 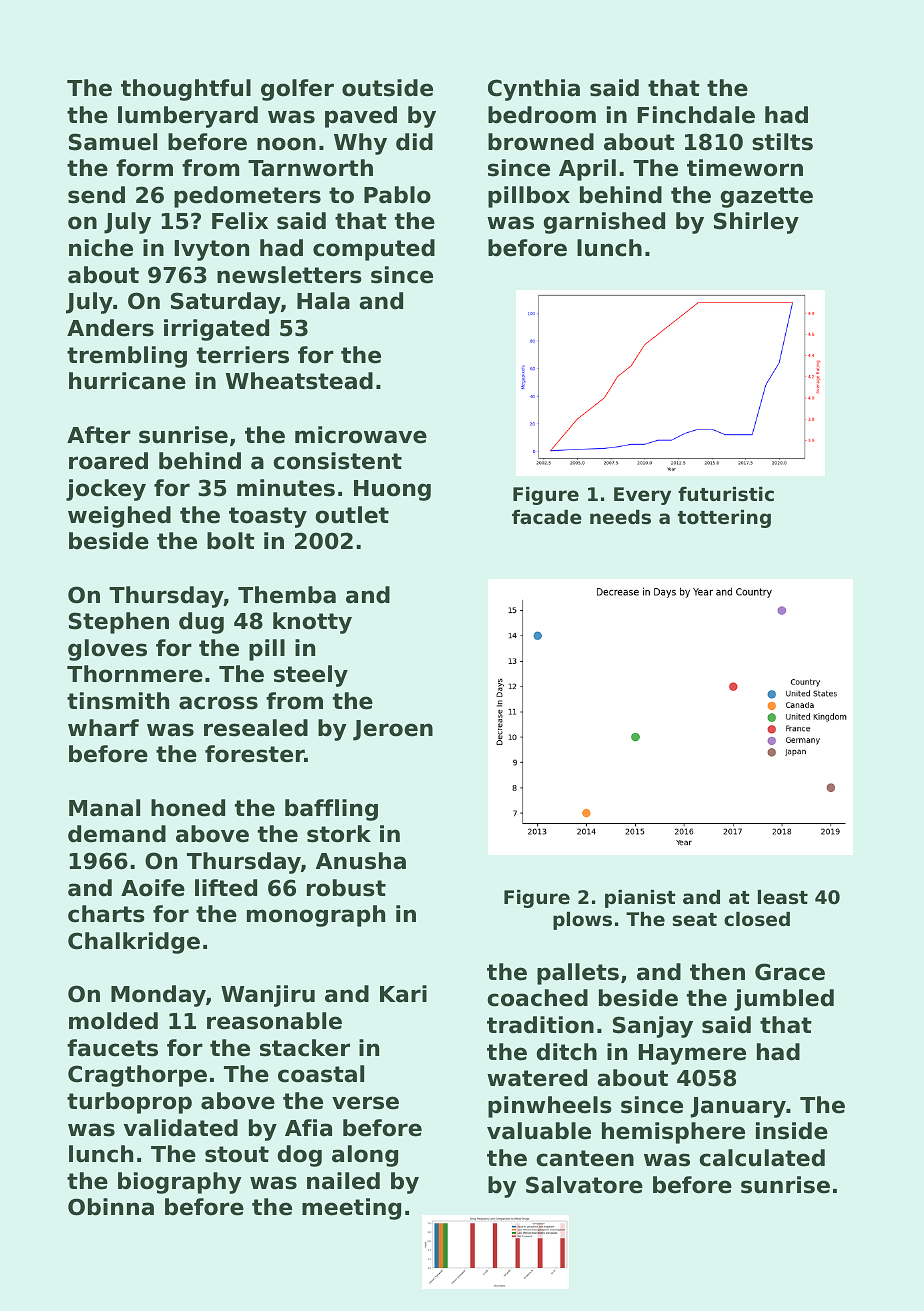 What do you see at coordinates (724, 519) in the screenshot?
I see `tottering` at bounding box center [724, 519].
